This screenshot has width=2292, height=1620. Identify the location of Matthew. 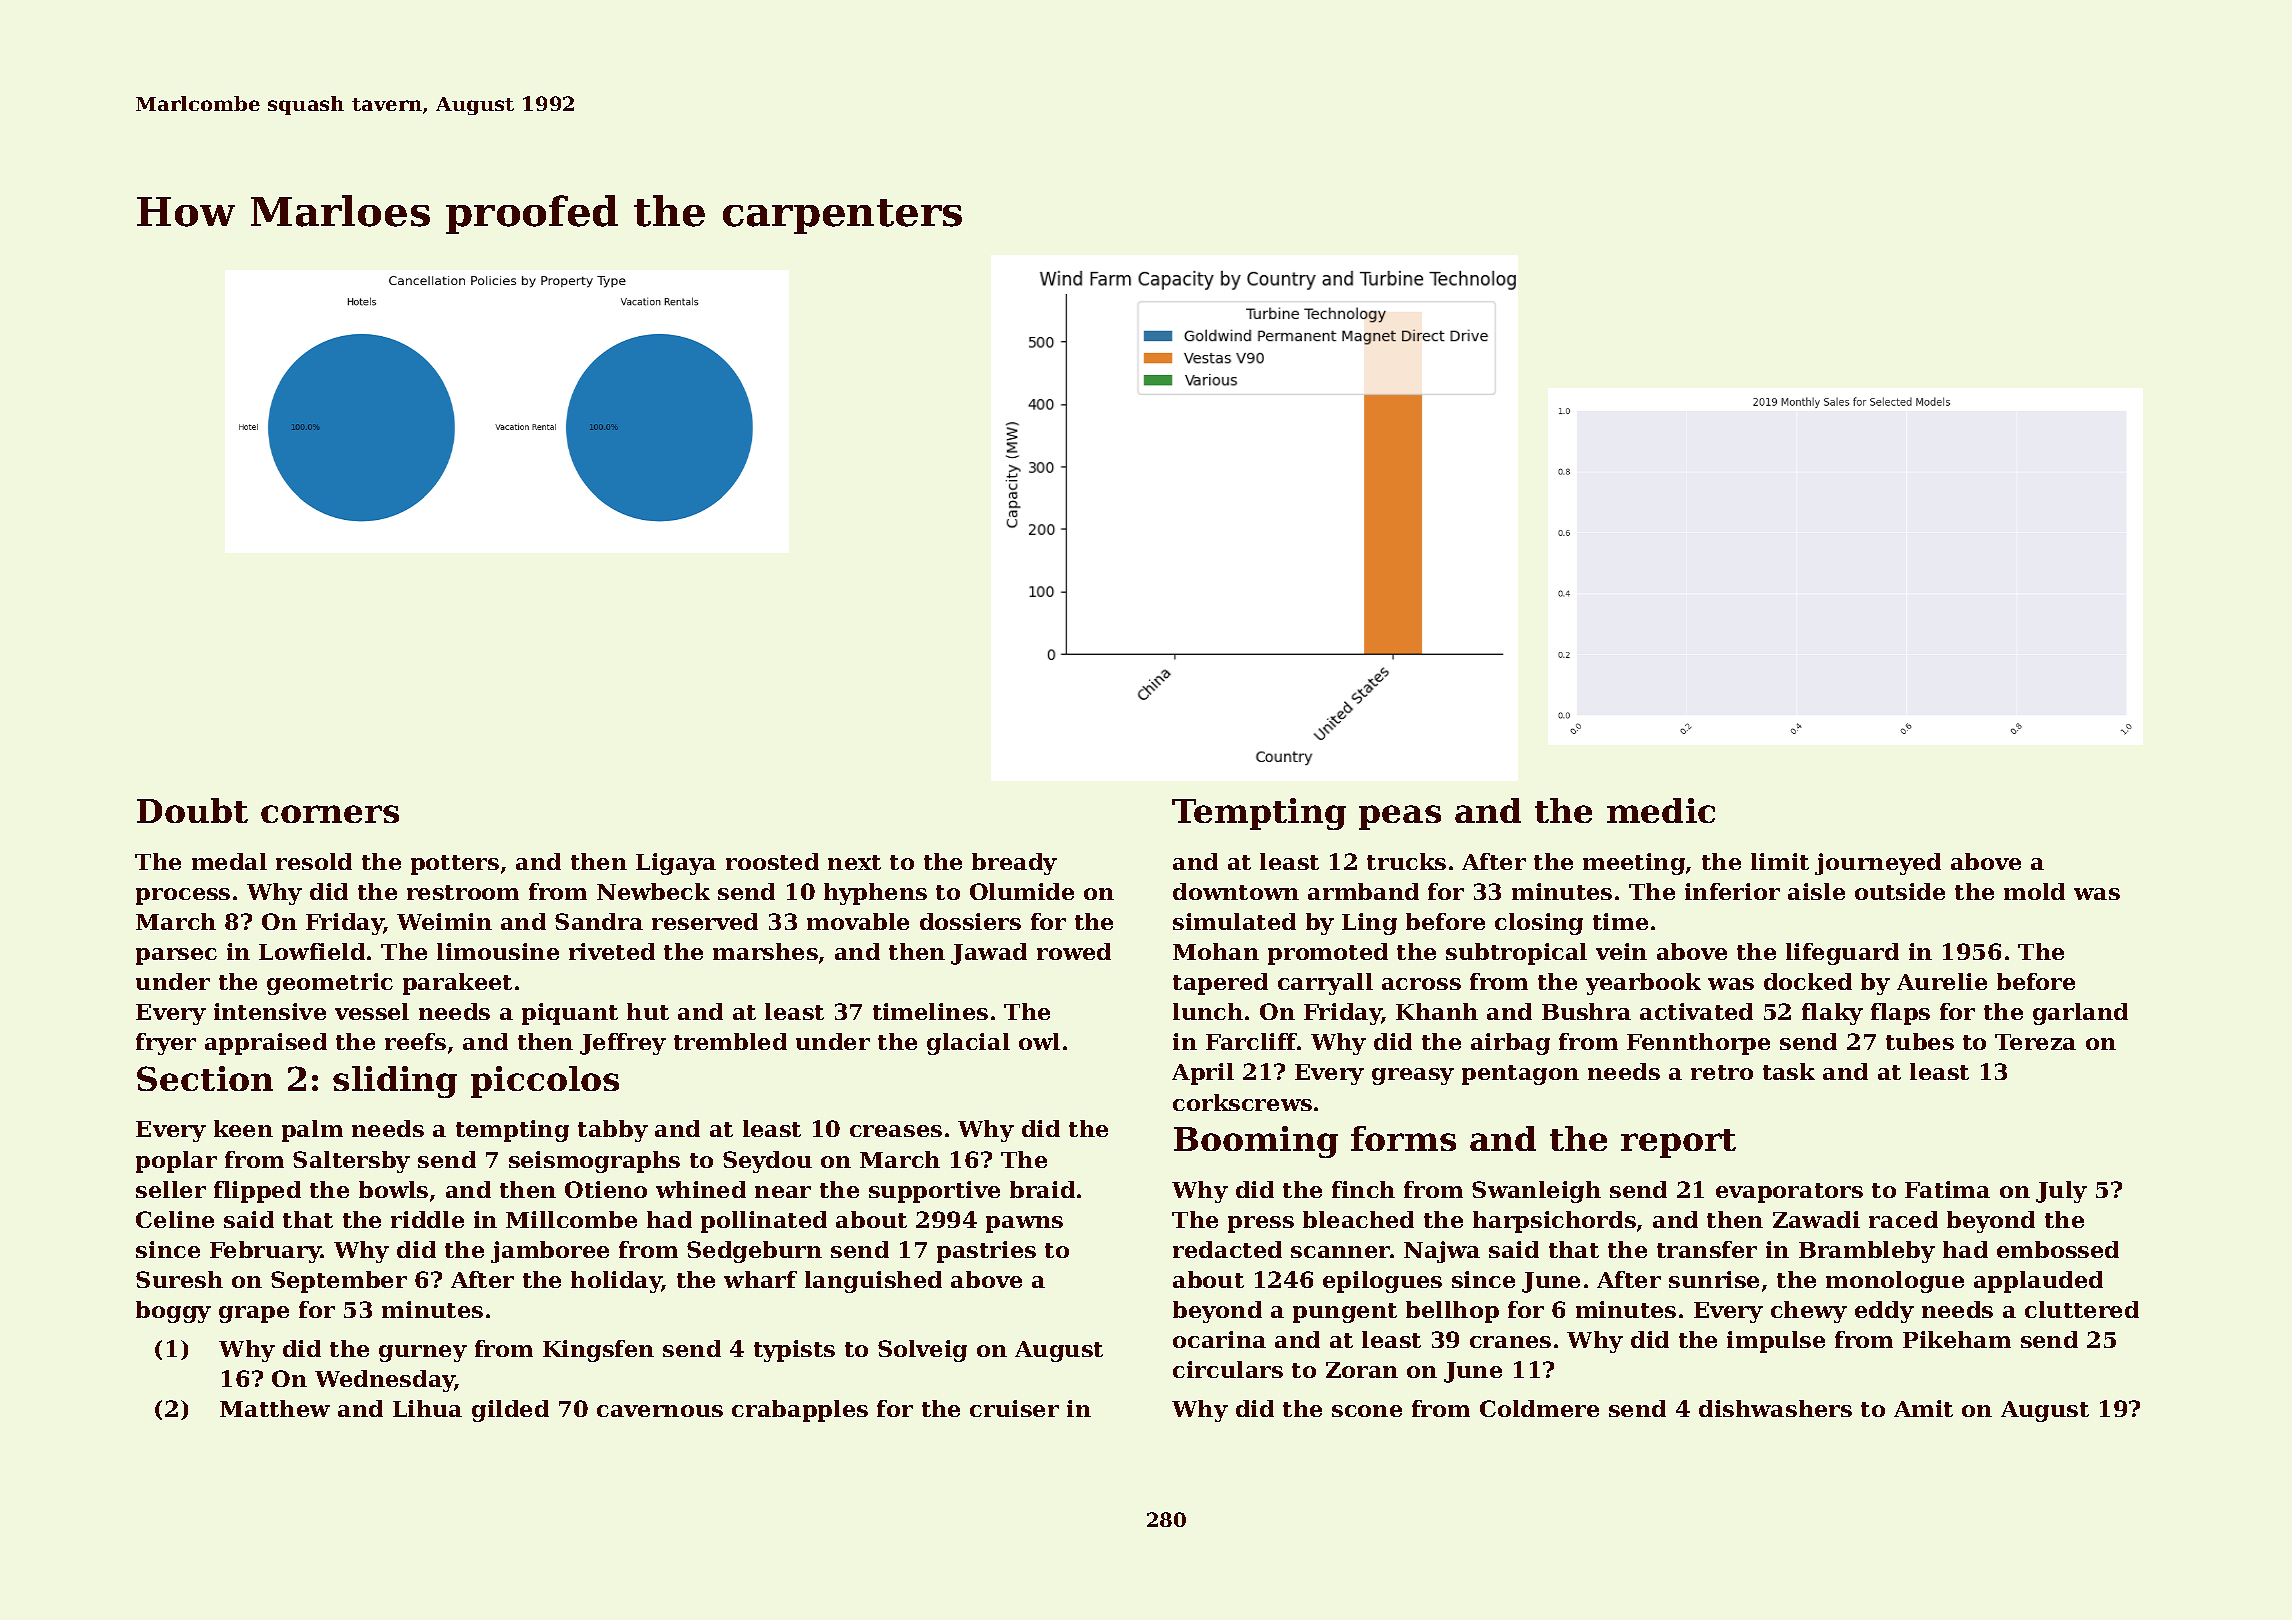
(275, 1408).
